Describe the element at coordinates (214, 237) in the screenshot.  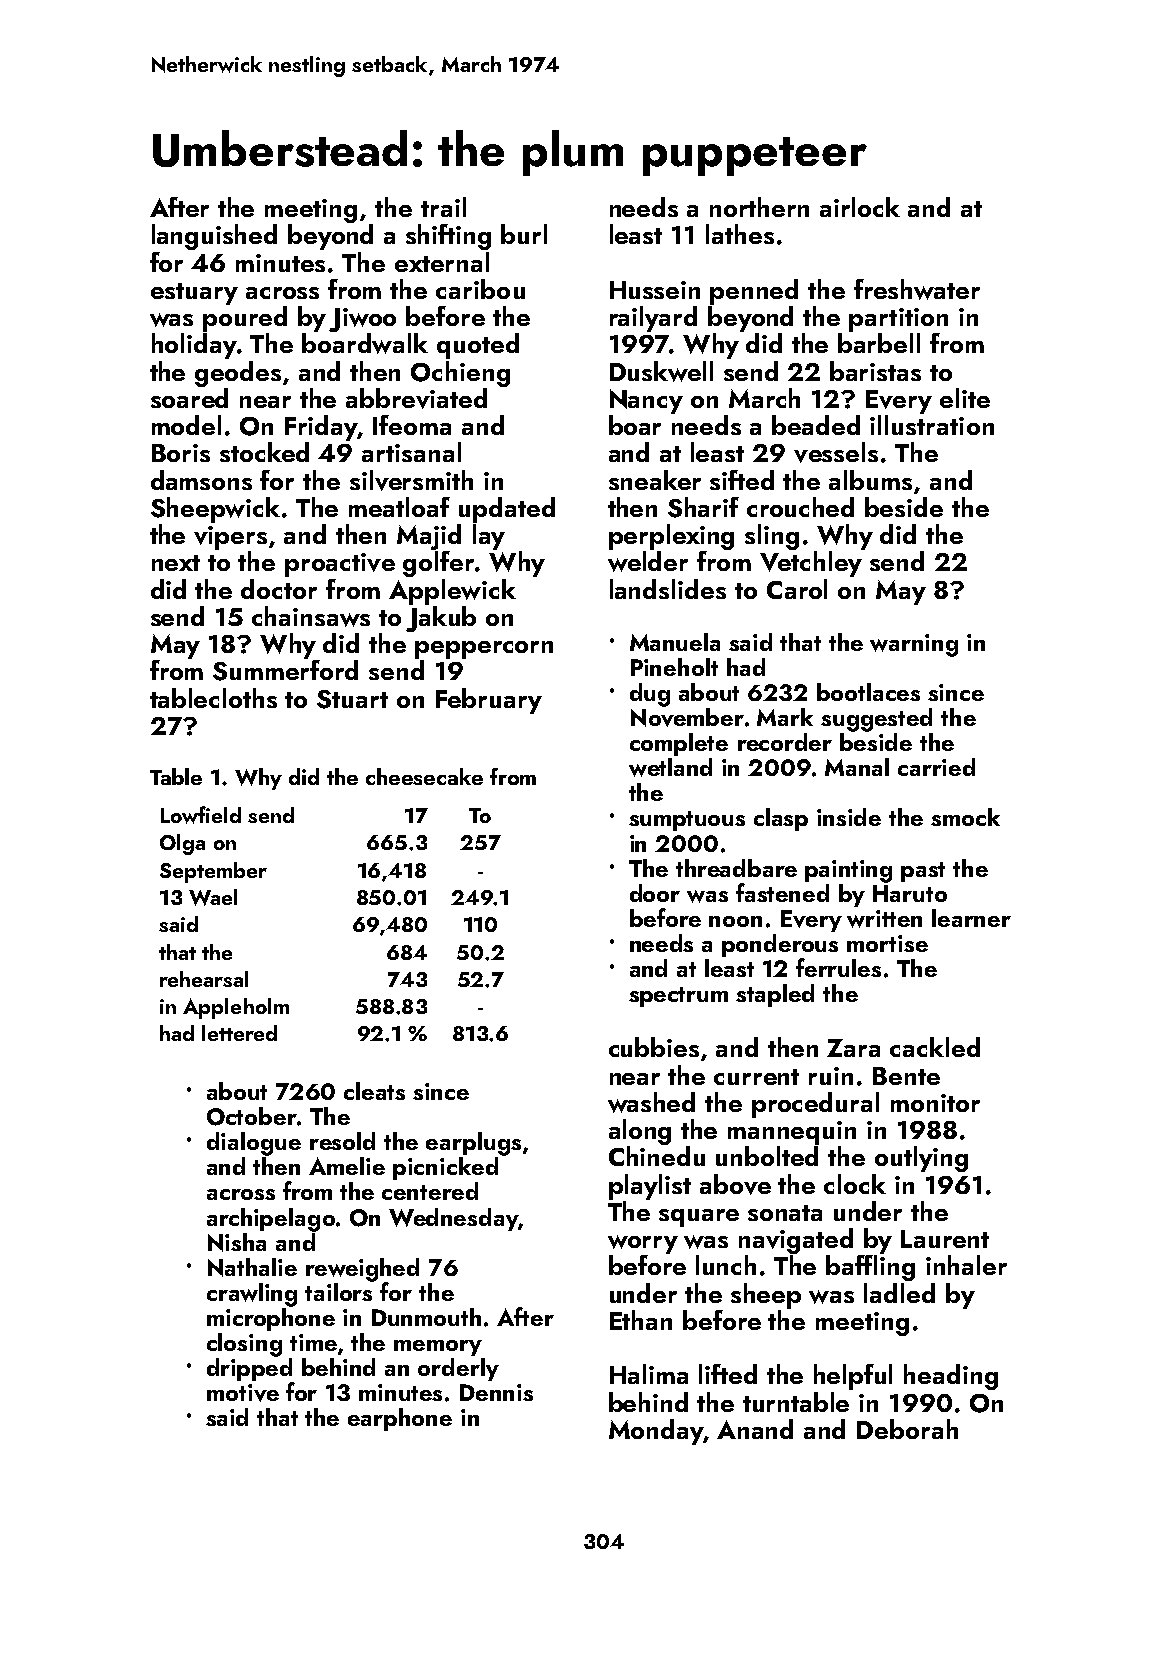
I see `languished` at that location.
